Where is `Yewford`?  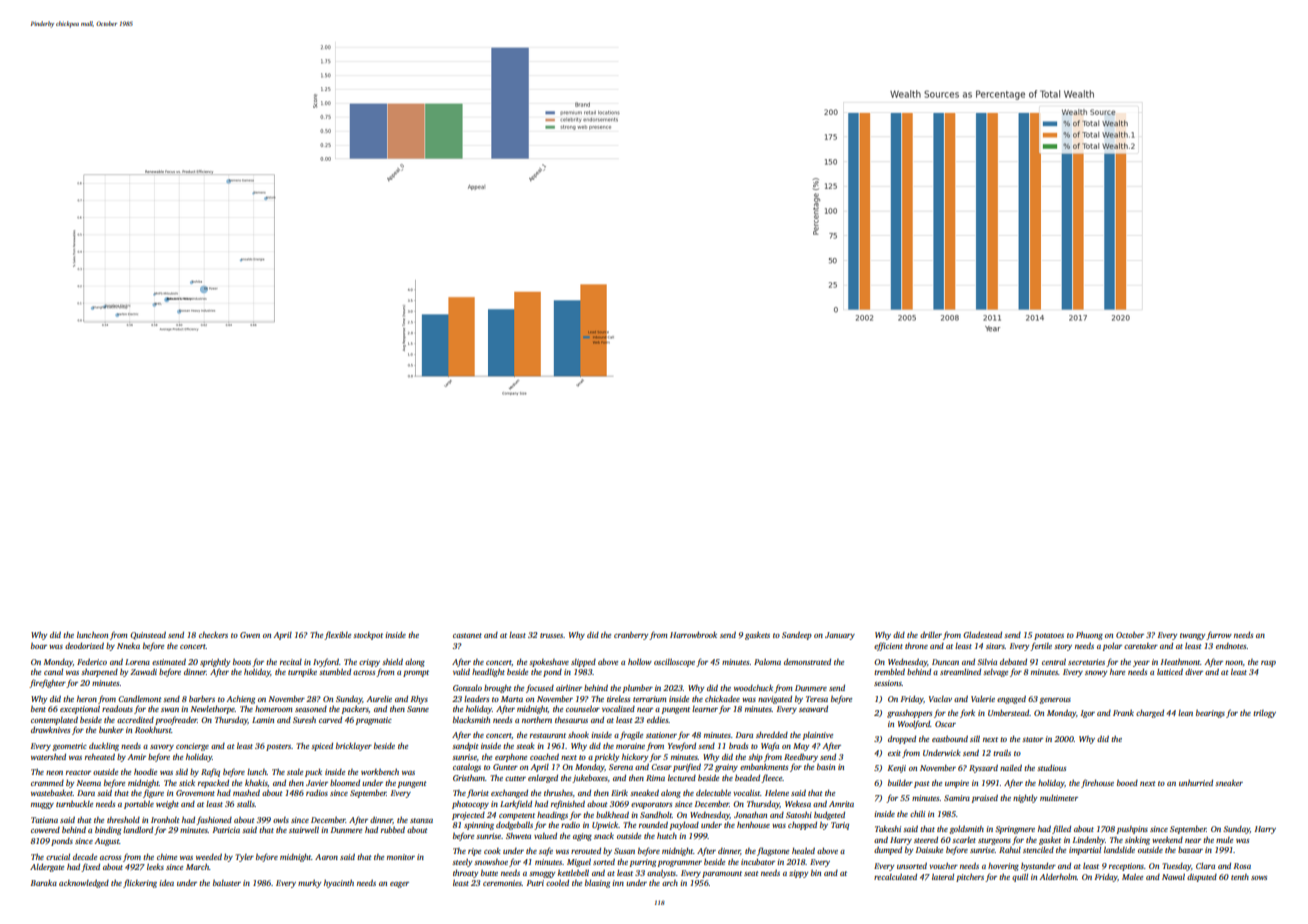
Yewford is located at coordinates (682, 746).
